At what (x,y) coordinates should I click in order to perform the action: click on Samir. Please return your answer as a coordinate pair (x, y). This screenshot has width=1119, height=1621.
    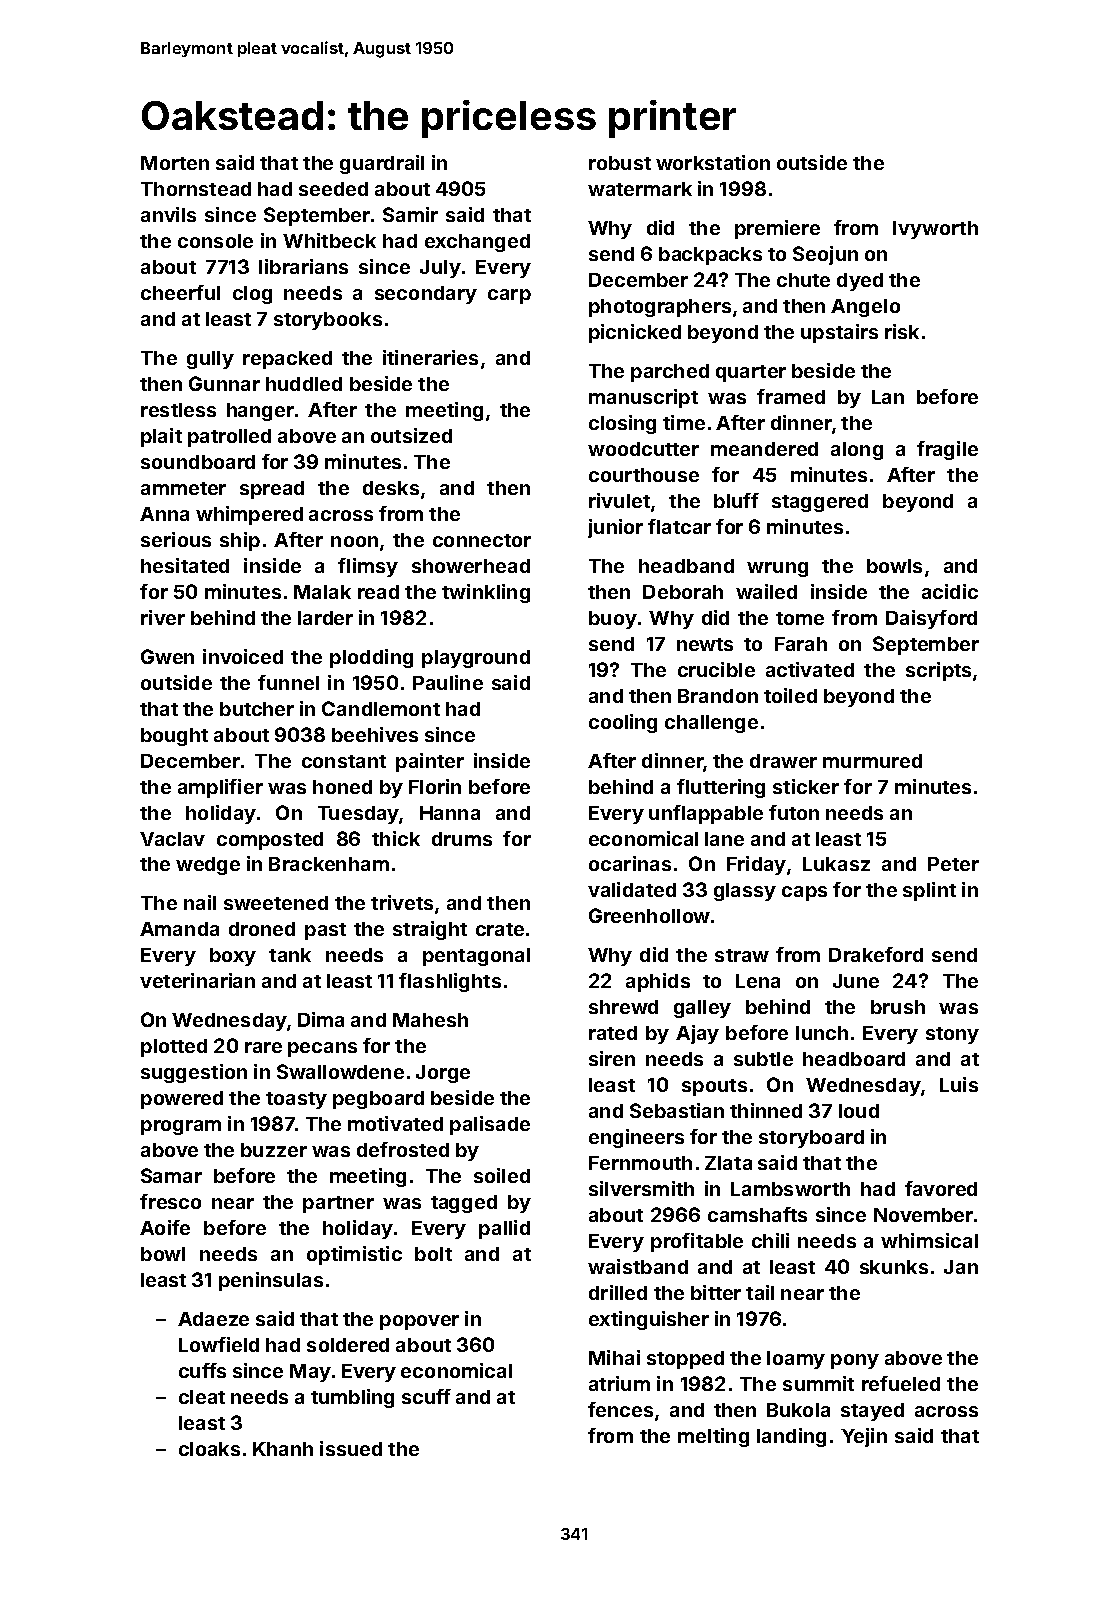
    Looking at the image, I should click on (410, 214).
